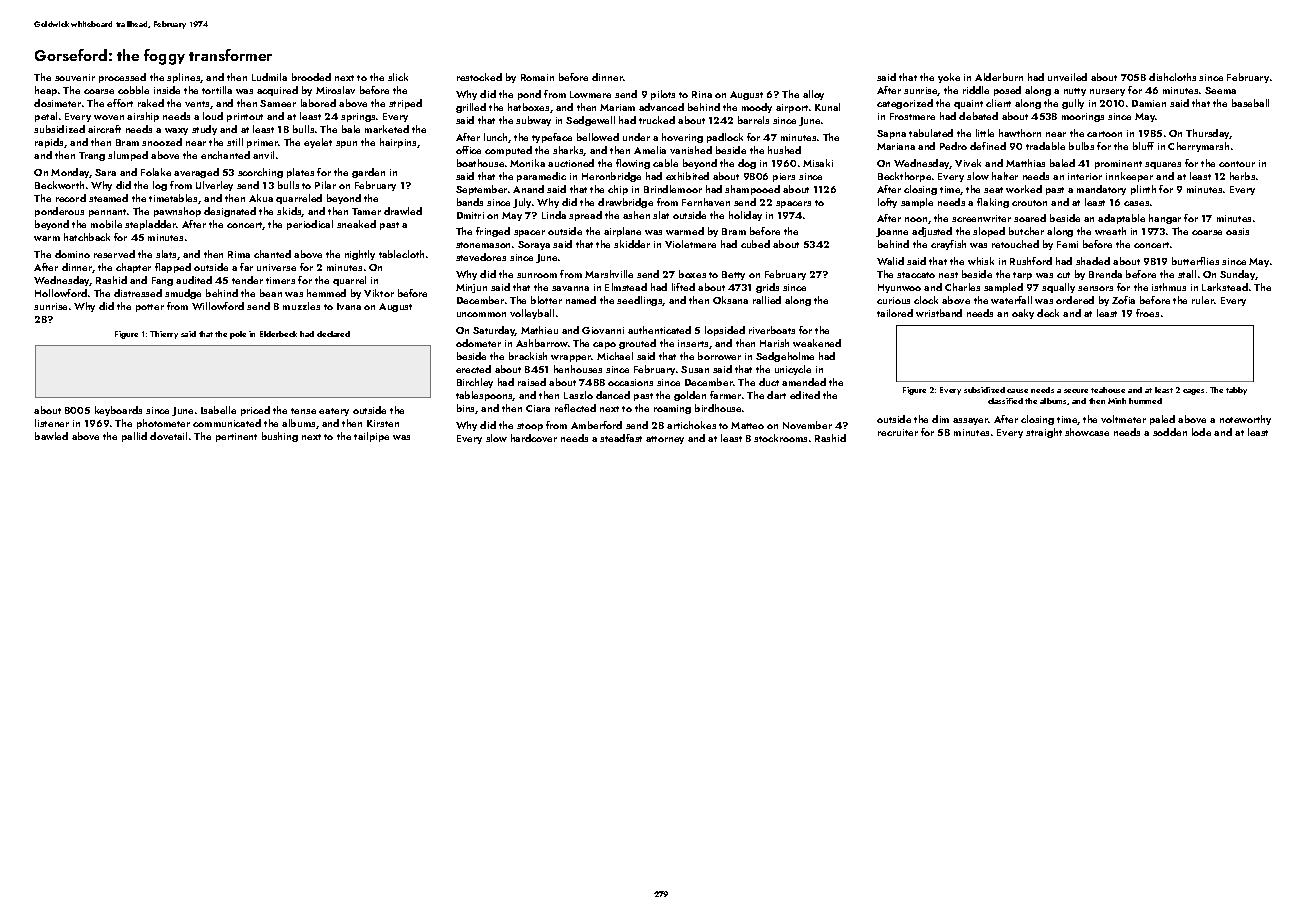 The height and width of the screenshot is (924, 1308). I want to click on unveiled, so click(1067, 77).
